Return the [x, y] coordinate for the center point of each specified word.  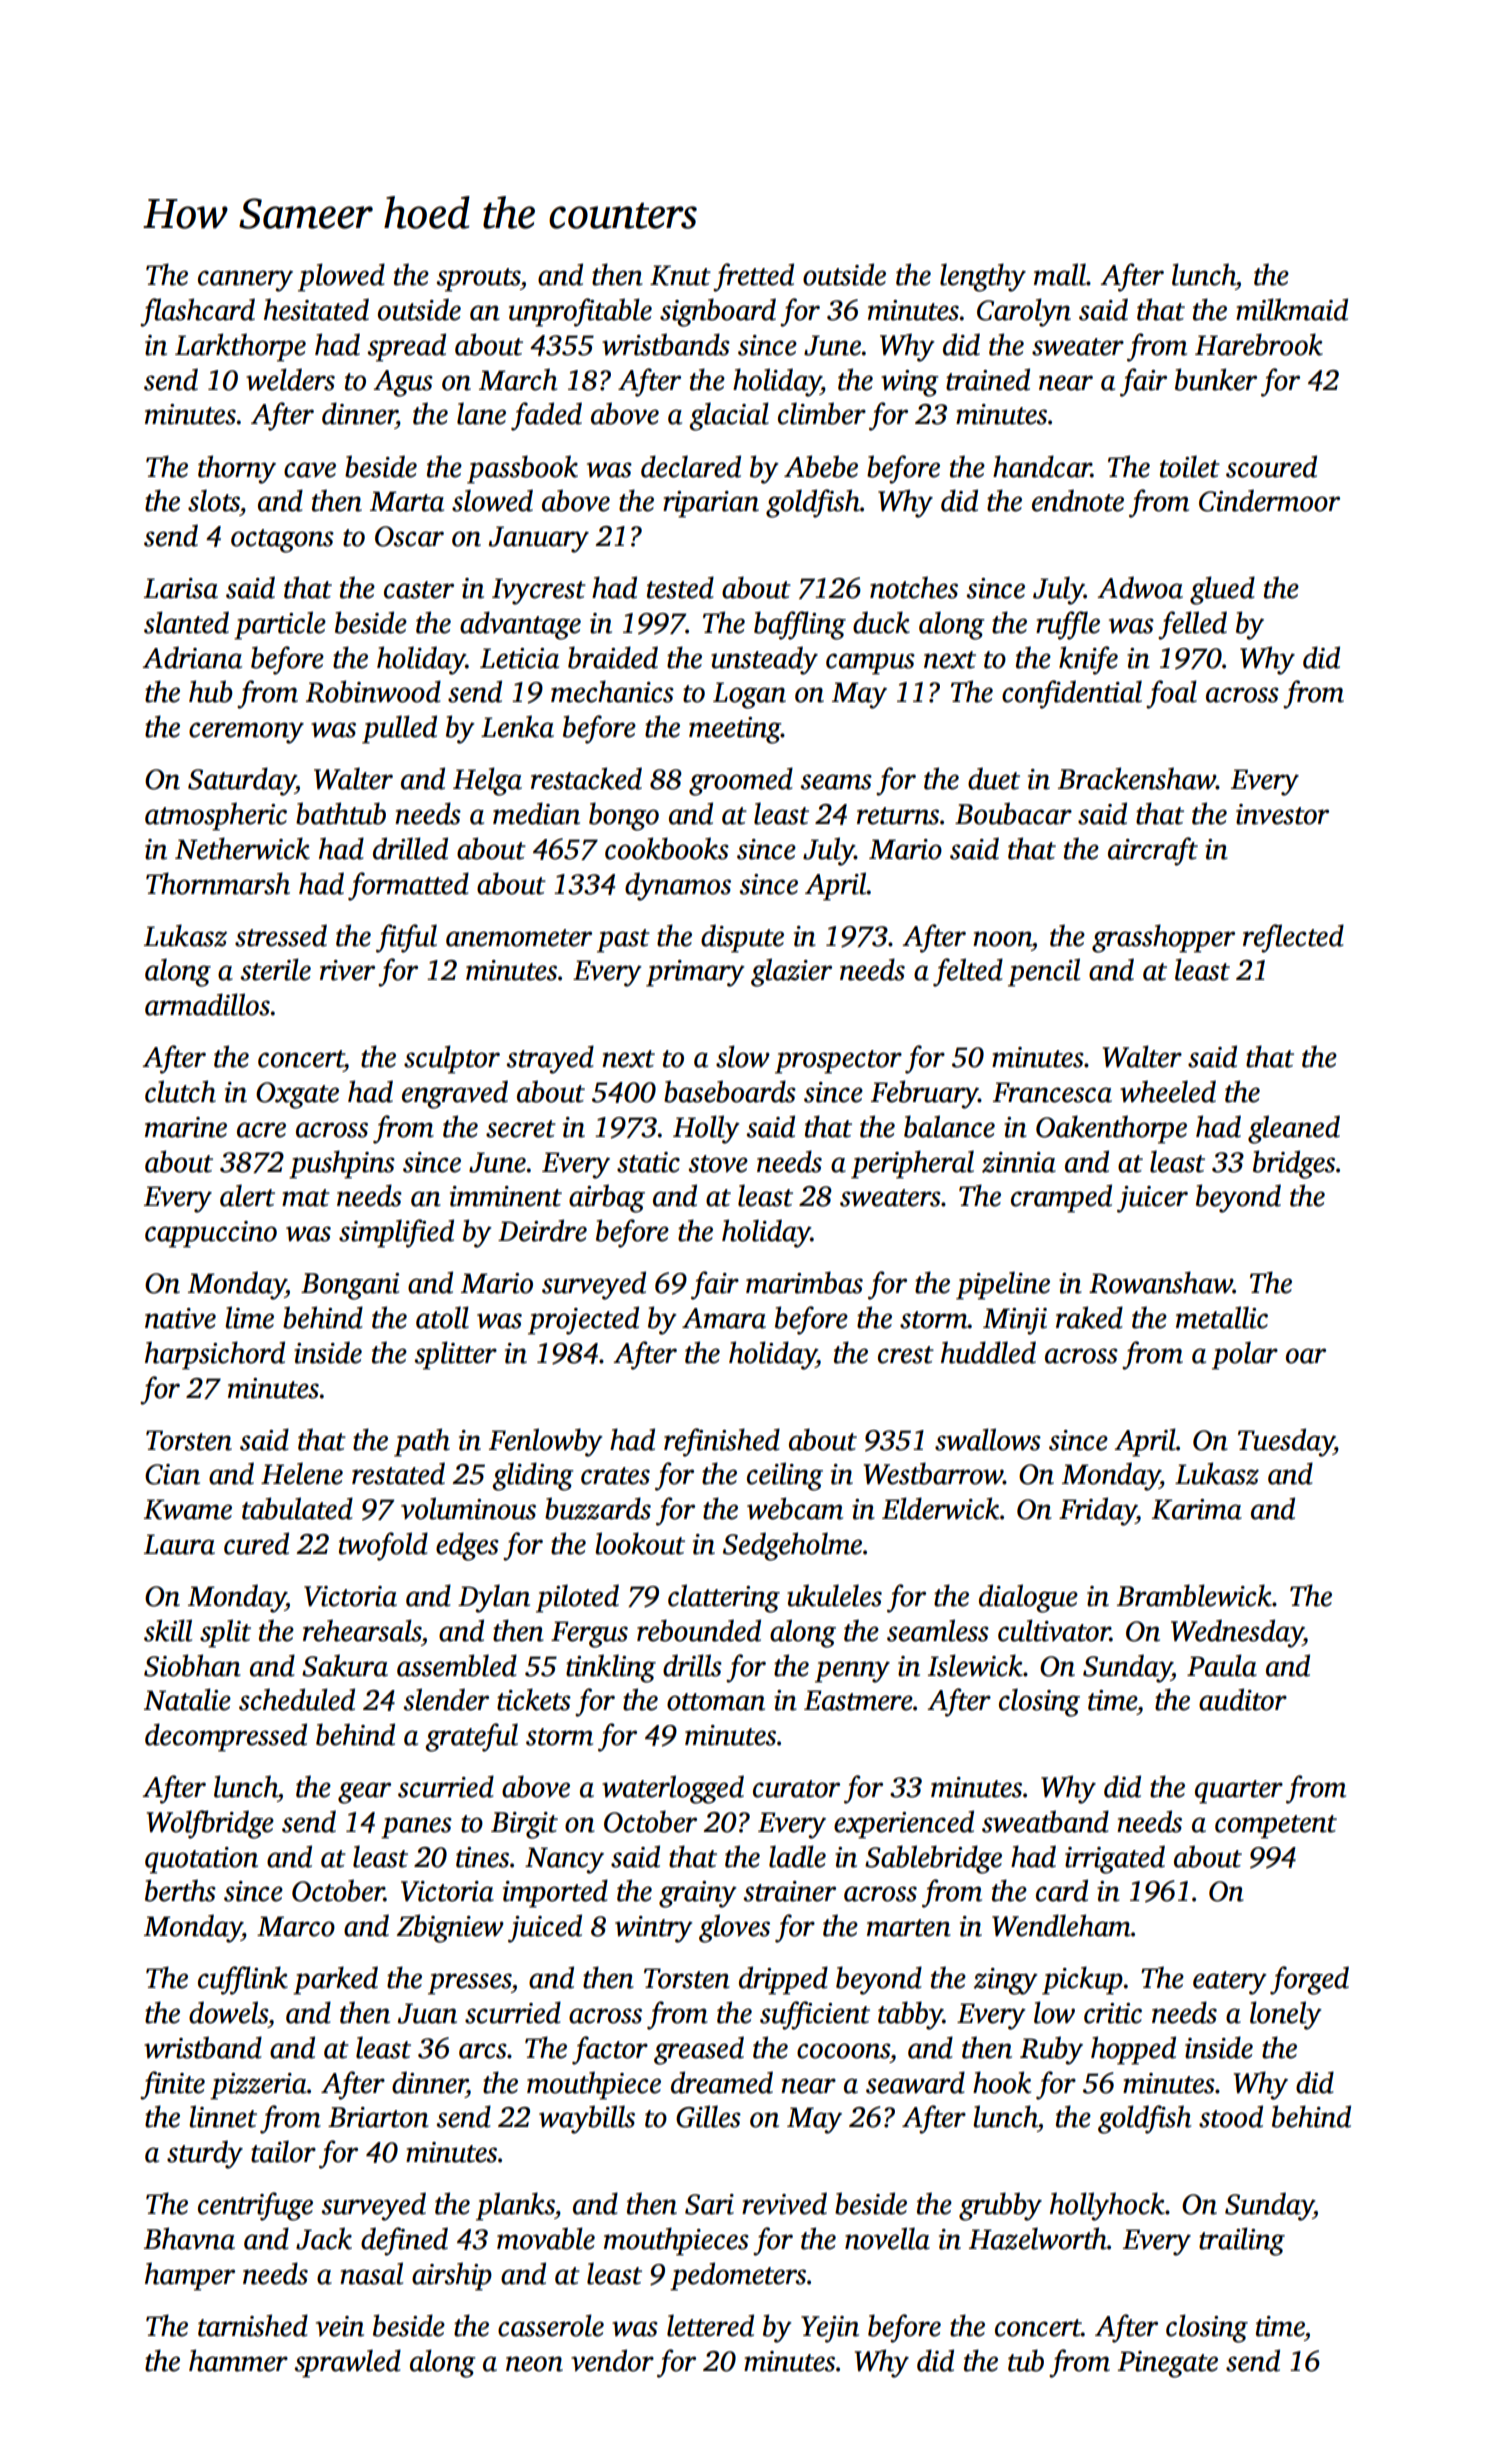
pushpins [342, 1164]
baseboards [730, 1091]
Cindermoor [1269, 500]
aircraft [1153, 851]
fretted [753, 277]
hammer [238, 2360]
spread [406, 347]
